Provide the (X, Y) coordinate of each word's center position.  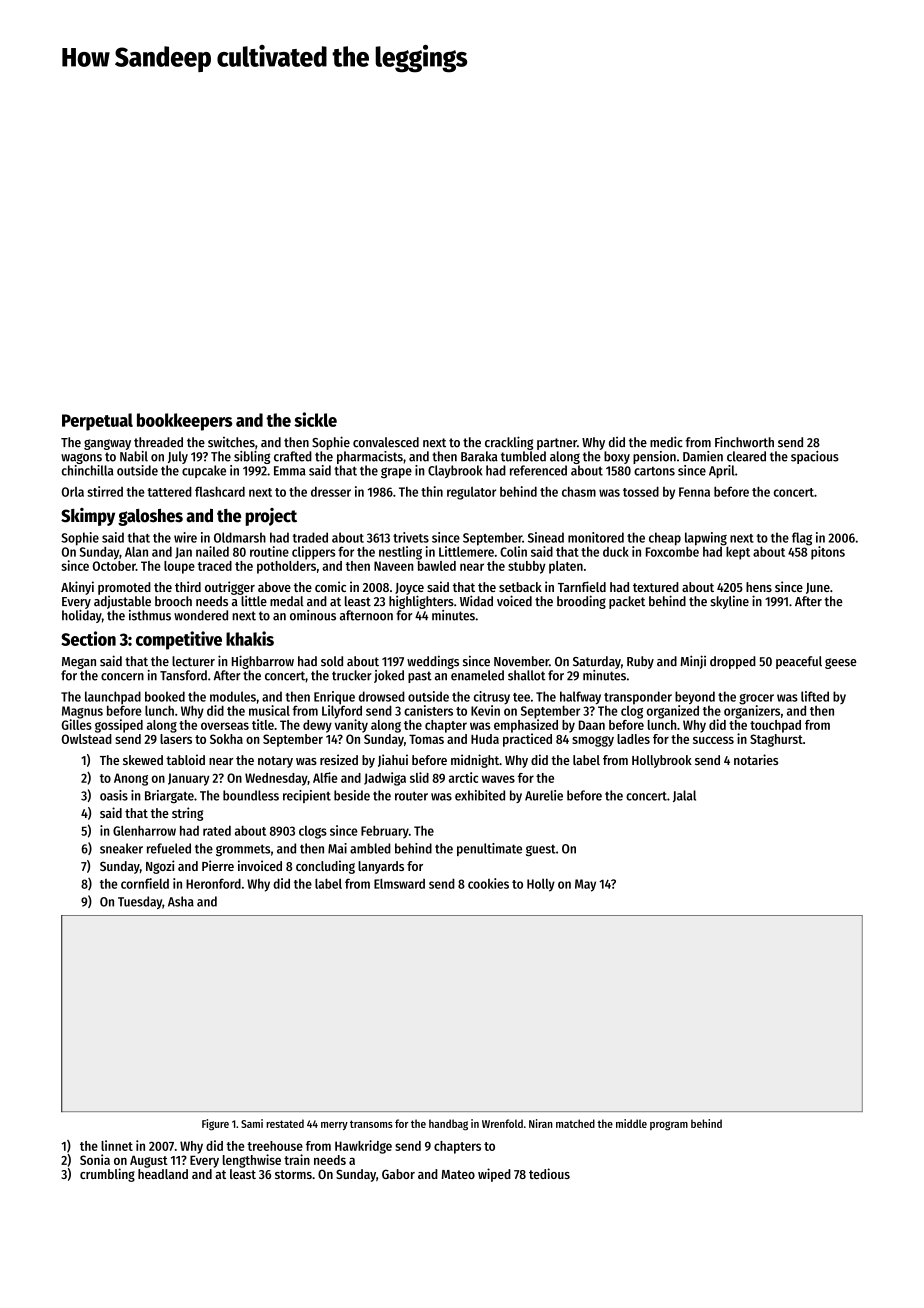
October (114, 566)
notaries (756, 759)
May (585, 885)
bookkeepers (184, 422)
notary (275, 762)
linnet (117, 1145)
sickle (315, 419)
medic (666, 442)
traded (310, 537)
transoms (371, 1124)
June (818, 588)
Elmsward (399, 883)
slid (419, 777)
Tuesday (140, 902)
